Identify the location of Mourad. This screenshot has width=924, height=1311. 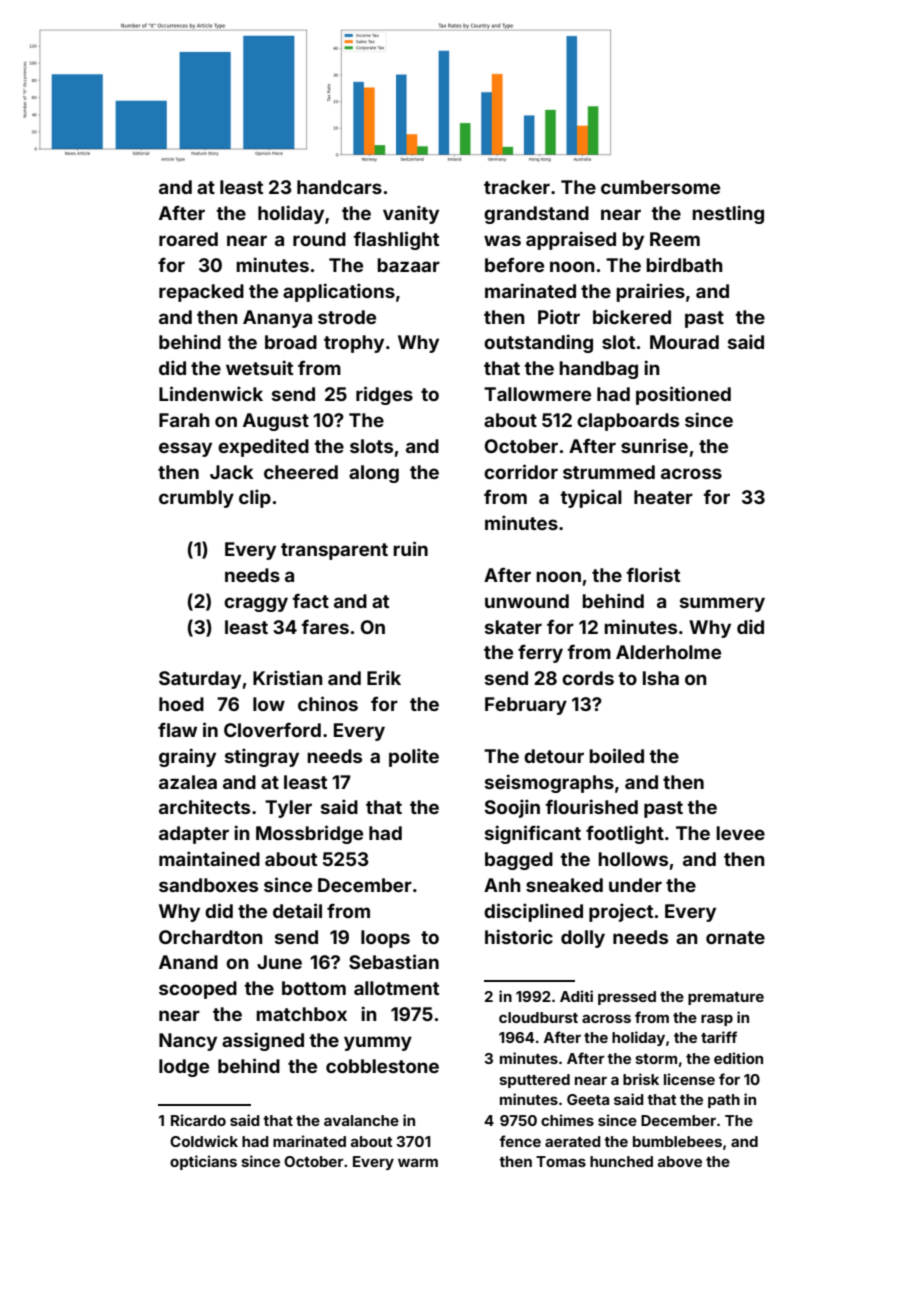
(684, 342).
